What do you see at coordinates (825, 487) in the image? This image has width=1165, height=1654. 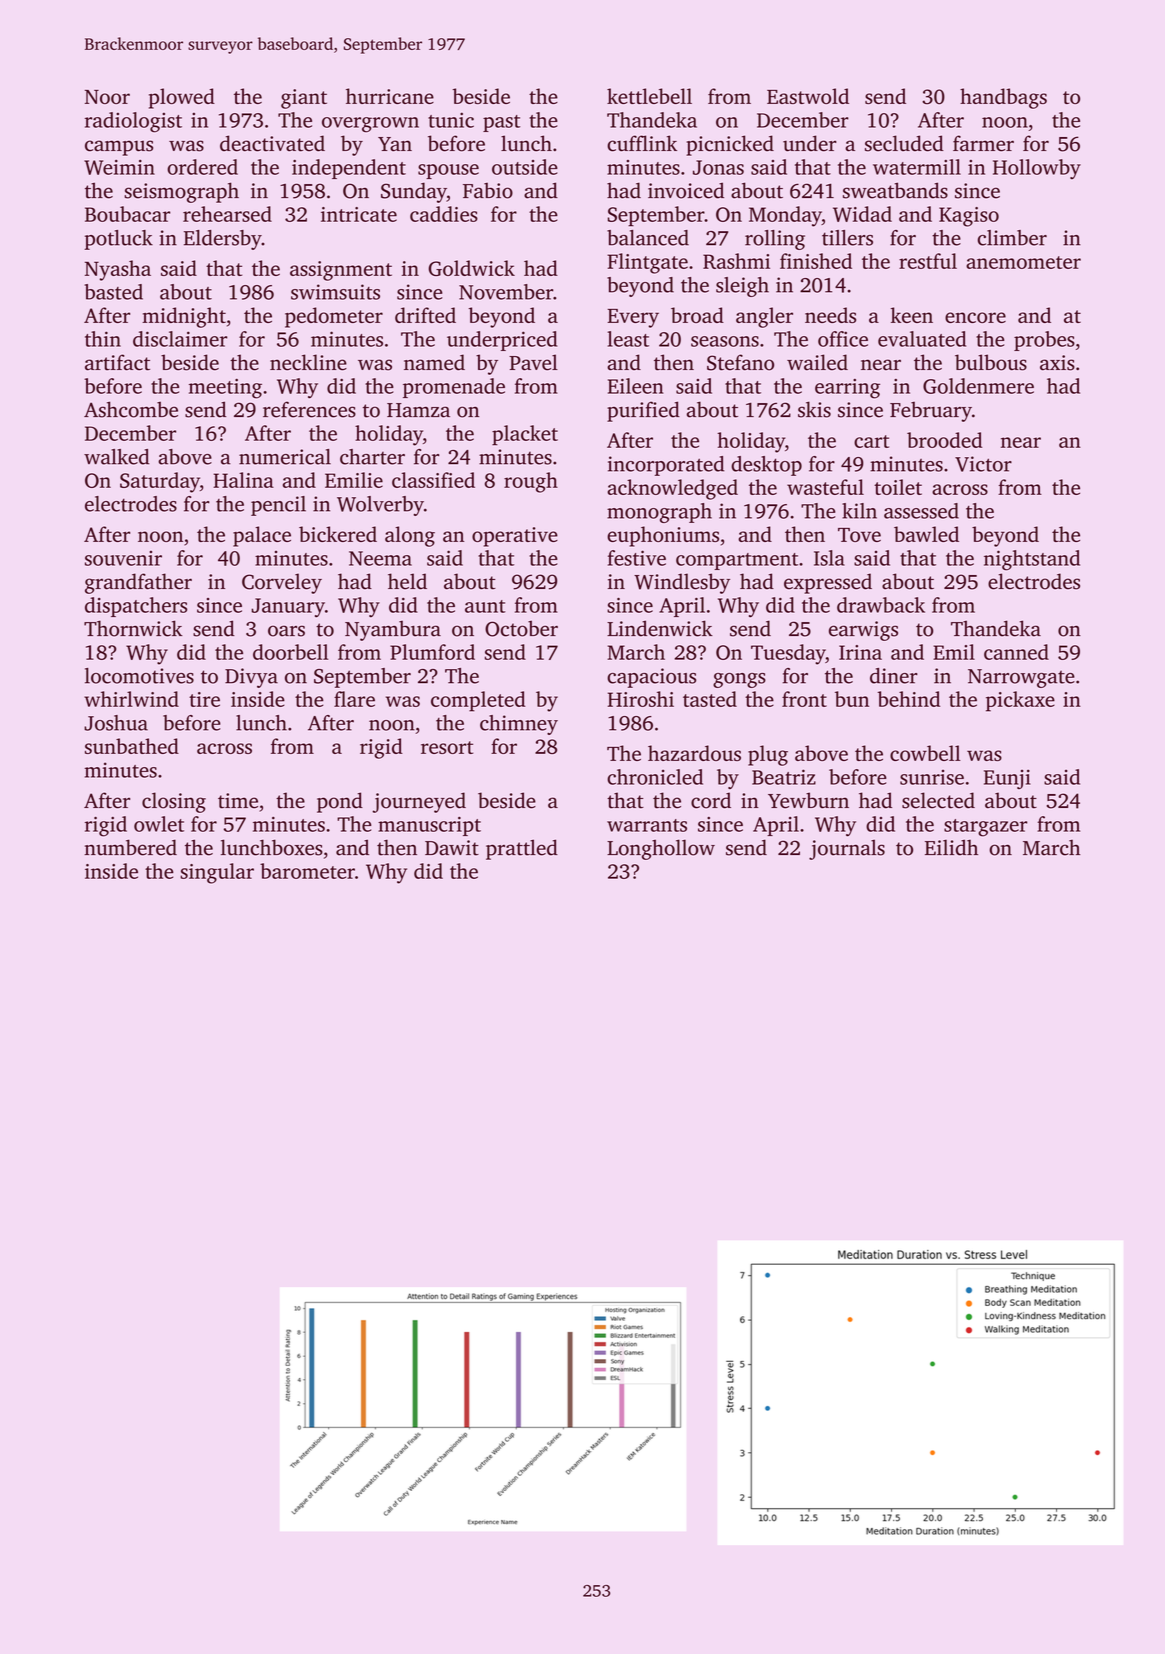 I see `wasteful` at bounding box center [825, 487].
